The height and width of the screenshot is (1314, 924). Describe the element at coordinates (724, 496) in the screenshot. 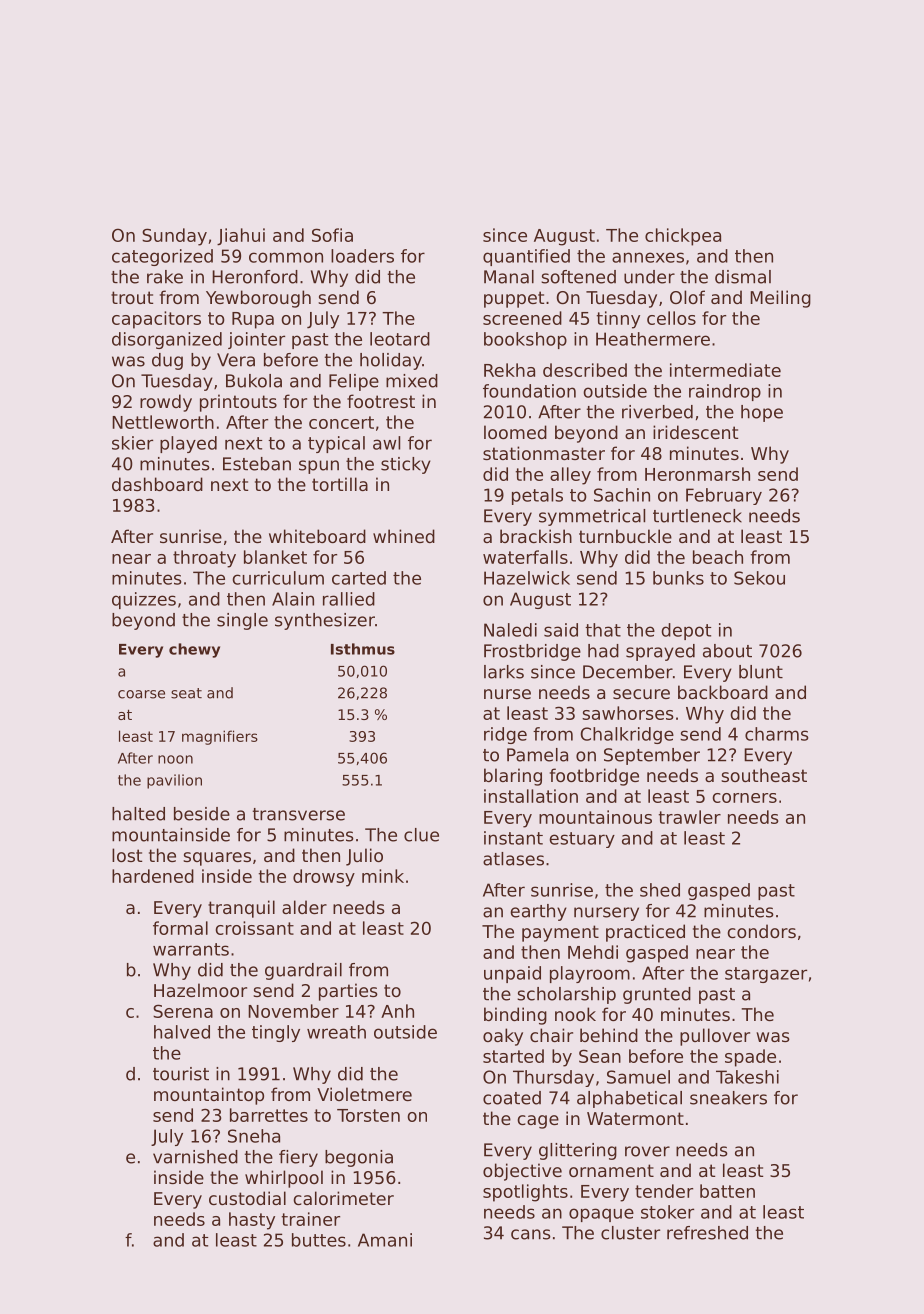

I see `February` at that location.
